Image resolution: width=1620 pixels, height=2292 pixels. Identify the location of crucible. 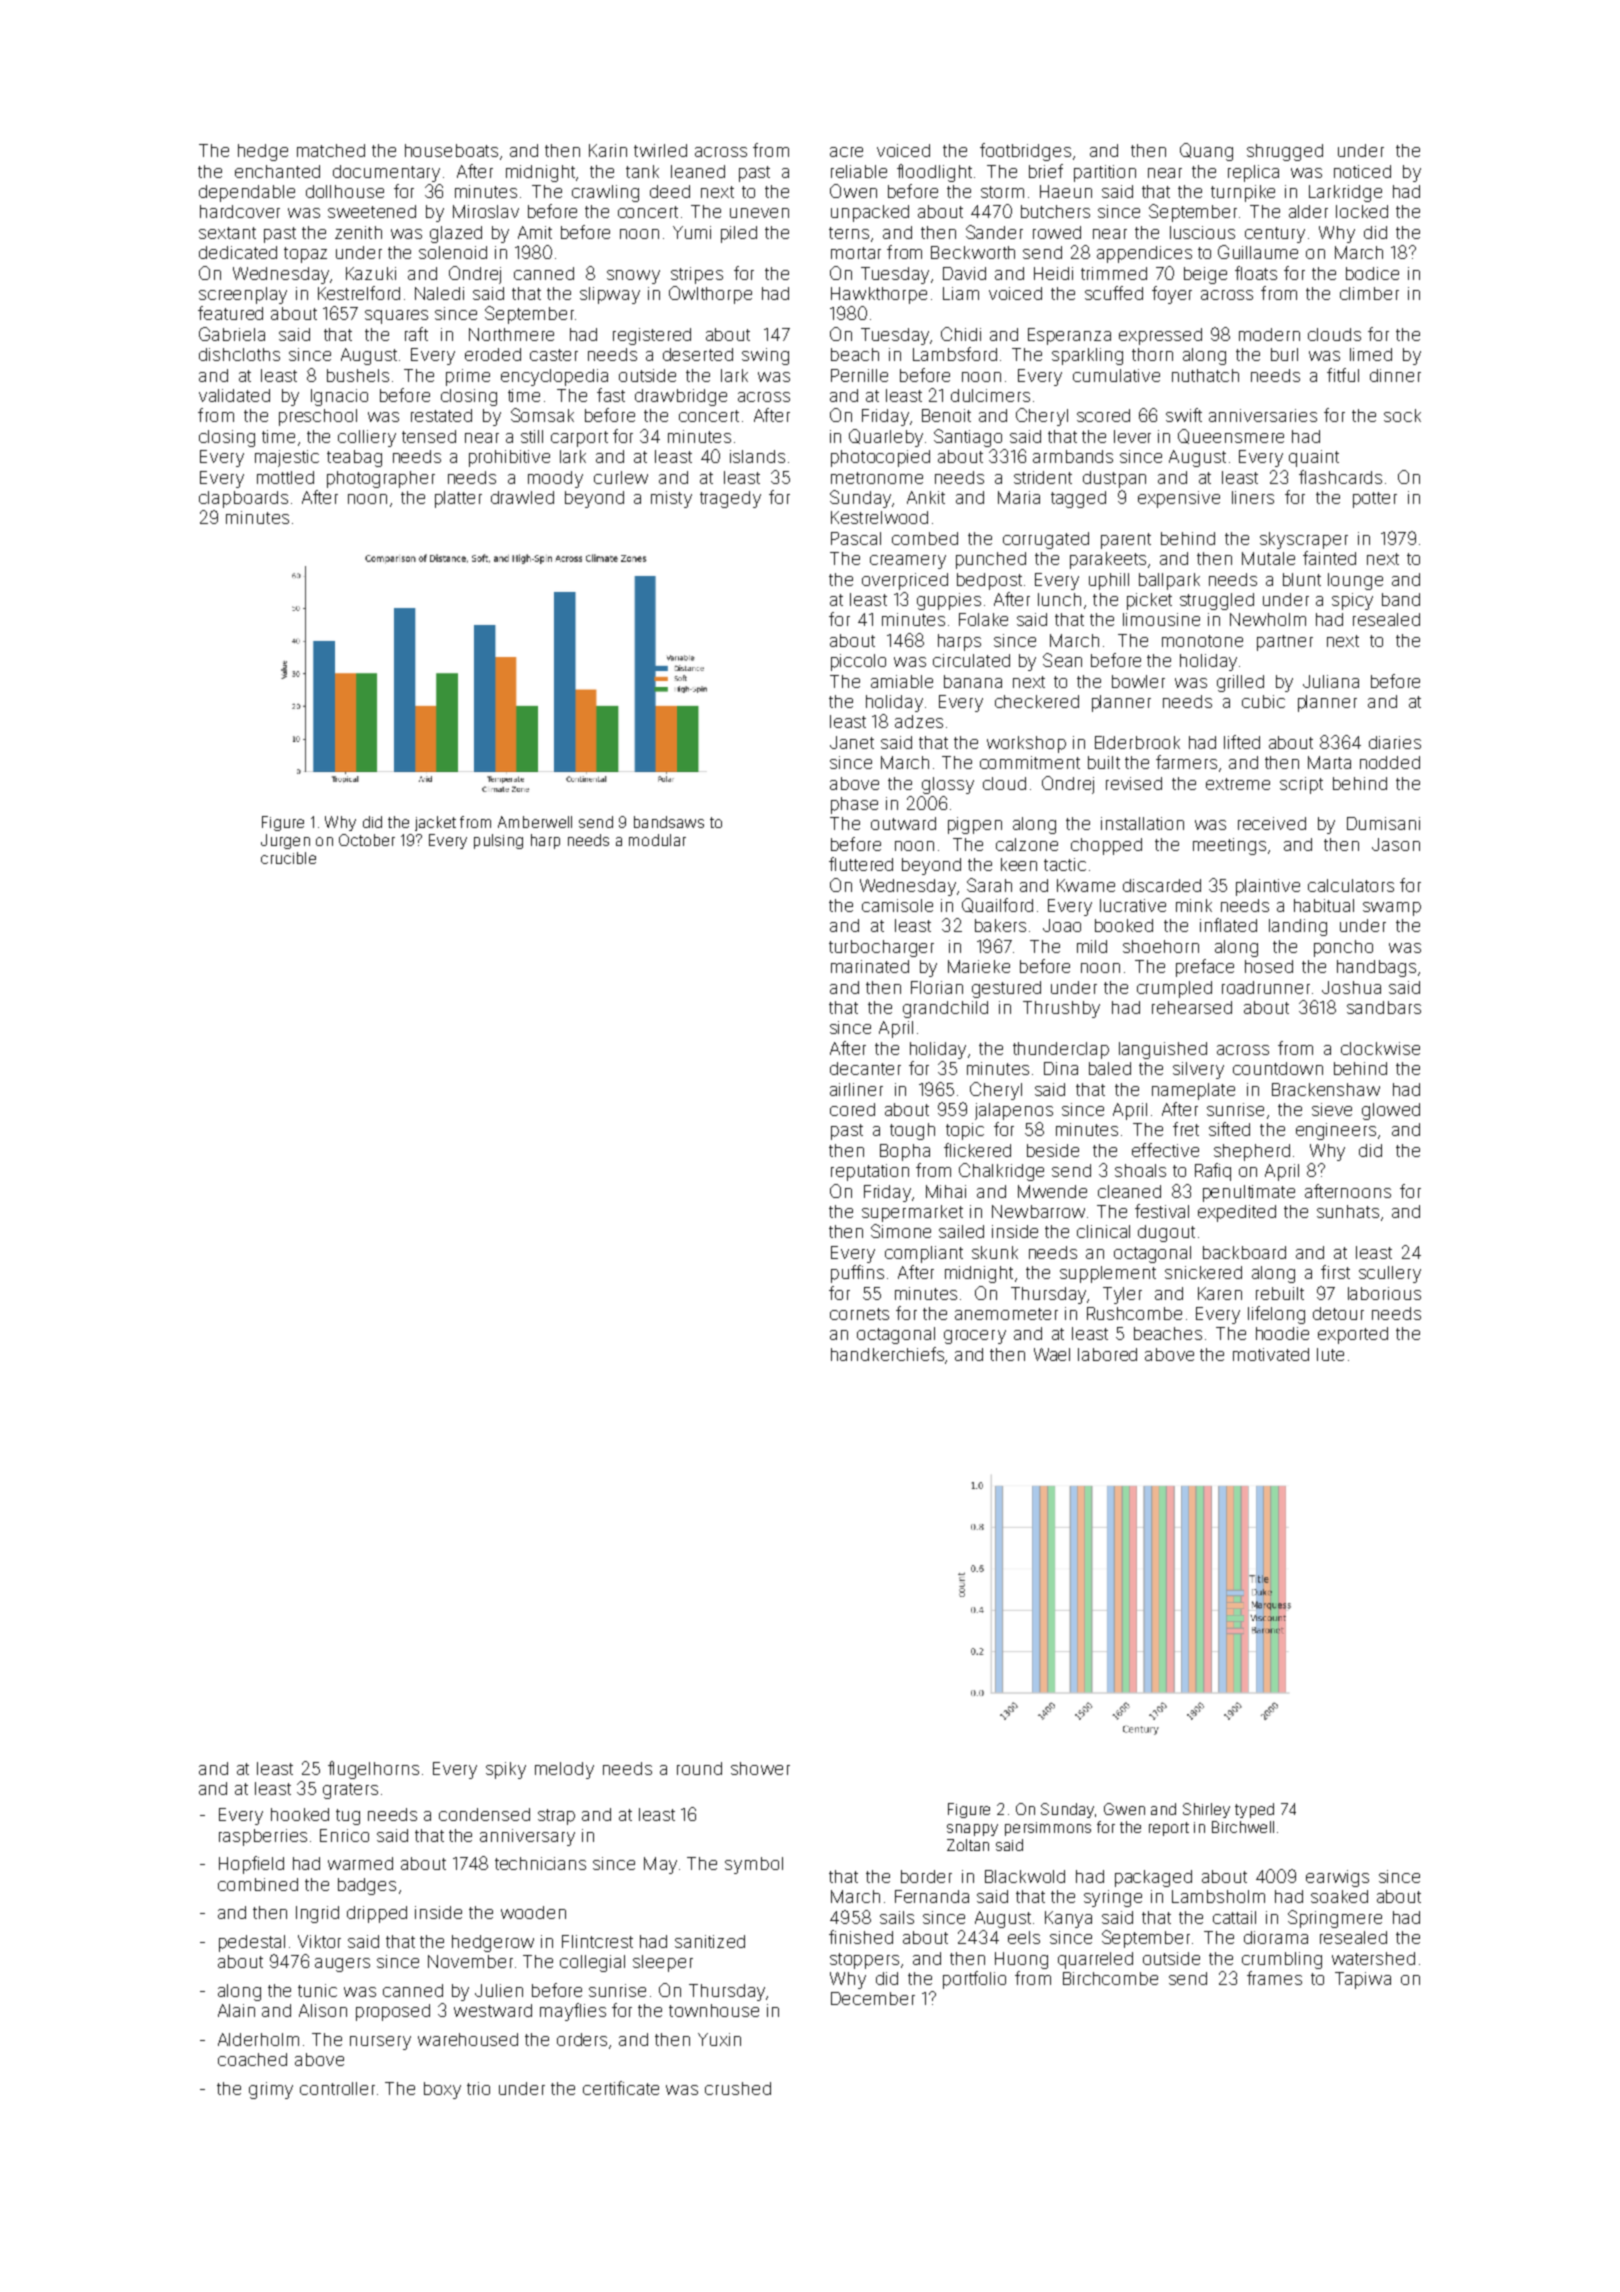
(288, 858).
